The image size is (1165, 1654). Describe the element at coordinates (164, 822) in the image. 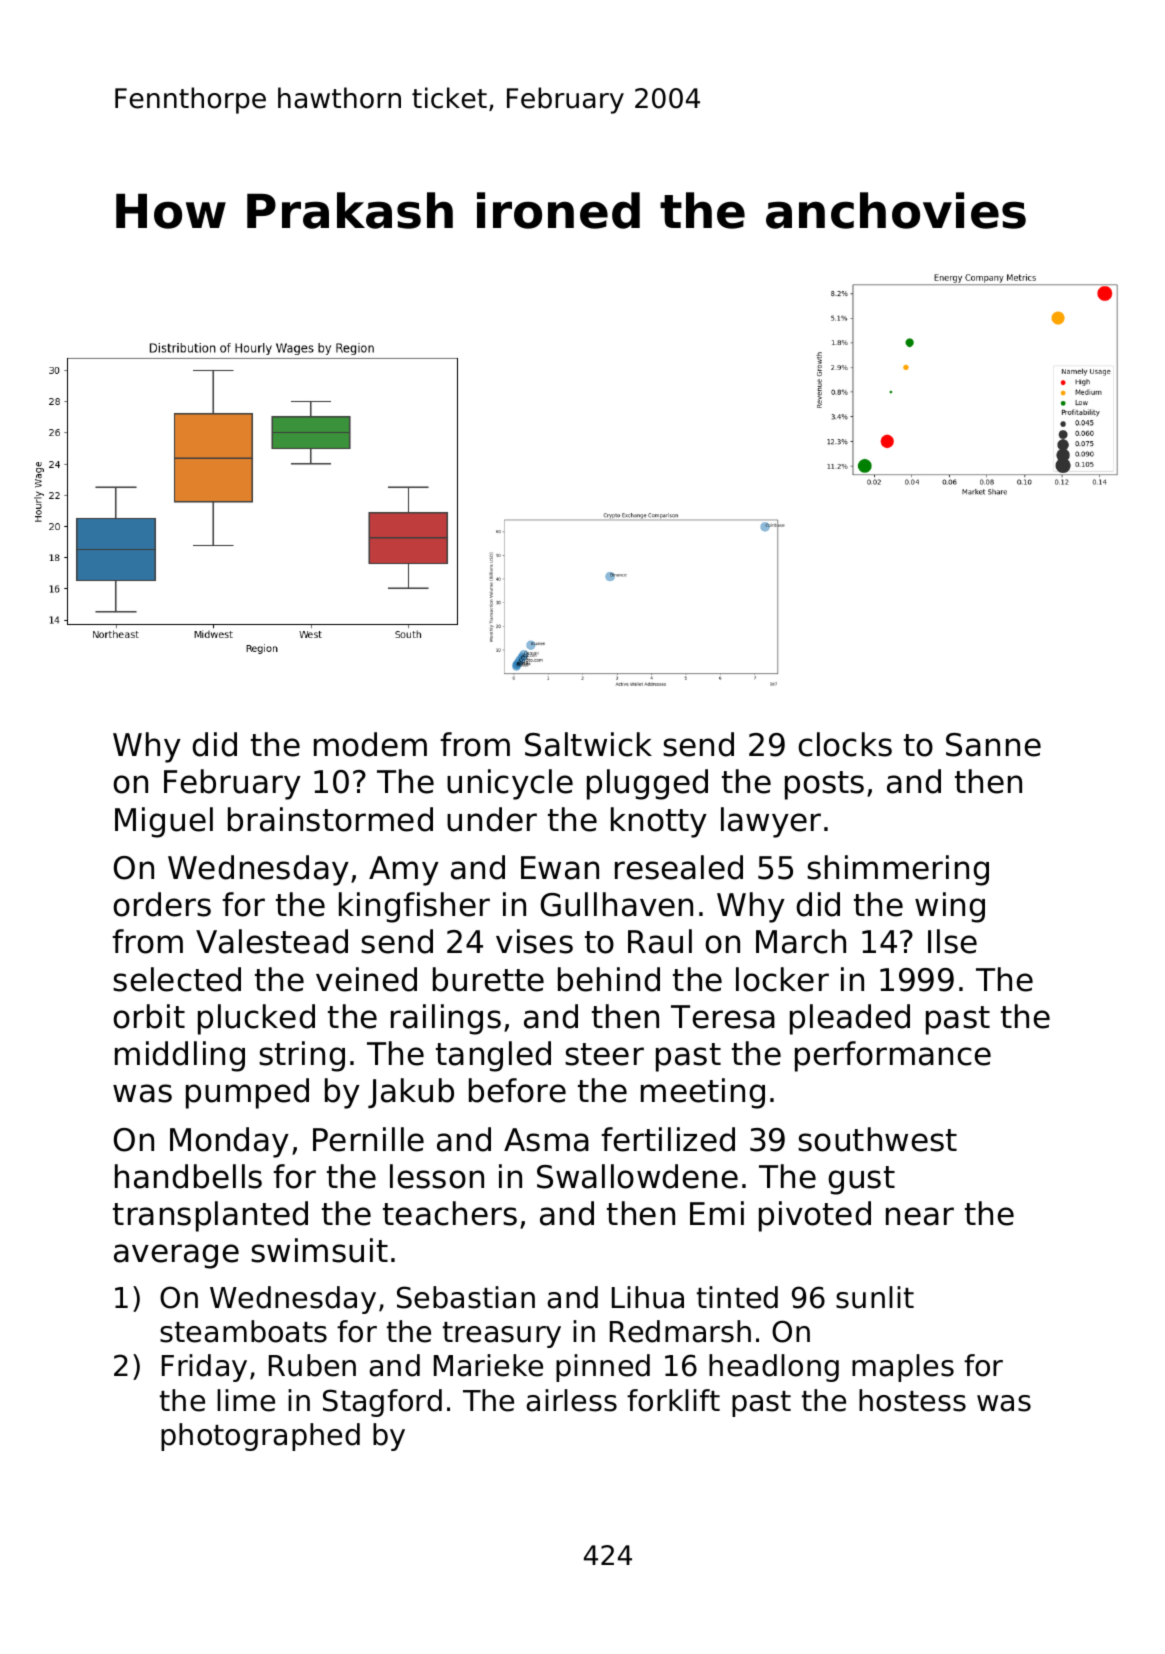

I see `Miguel` at that location.
